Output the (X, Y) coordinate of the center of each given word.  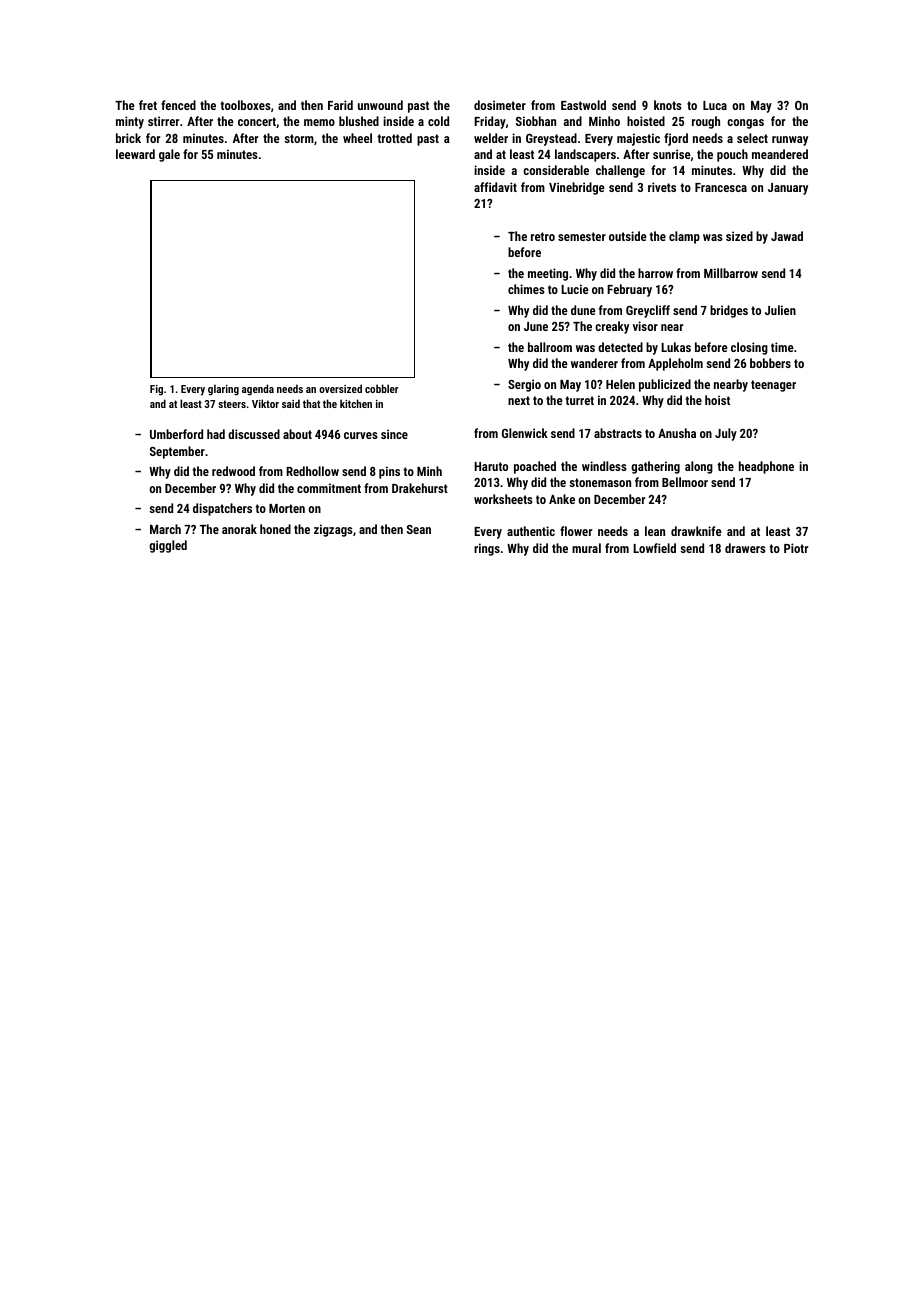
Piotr (796, 548)
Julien (780, 310)
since (394, 434)
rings (487, 549)
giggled (168, 546)
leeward (135, 154)
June (536, 326)
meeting (548, 274)
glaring (223, 390)
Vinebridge (577, 188)
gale (169, 155)
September (177, 452)
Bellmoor (685, 482)
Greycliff (648, 311)
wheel (357, 138)
